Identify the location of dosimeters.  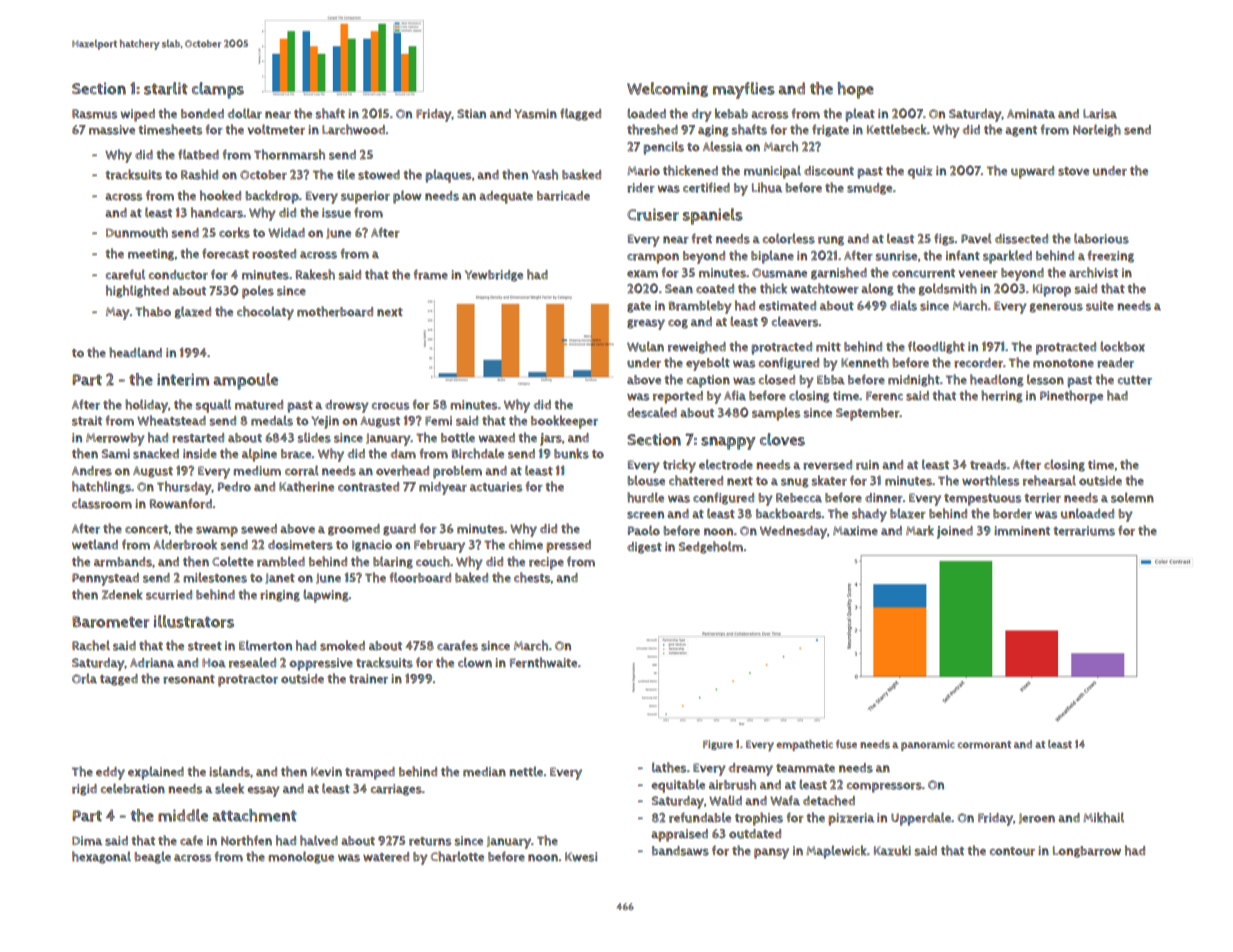
(300, 545).
